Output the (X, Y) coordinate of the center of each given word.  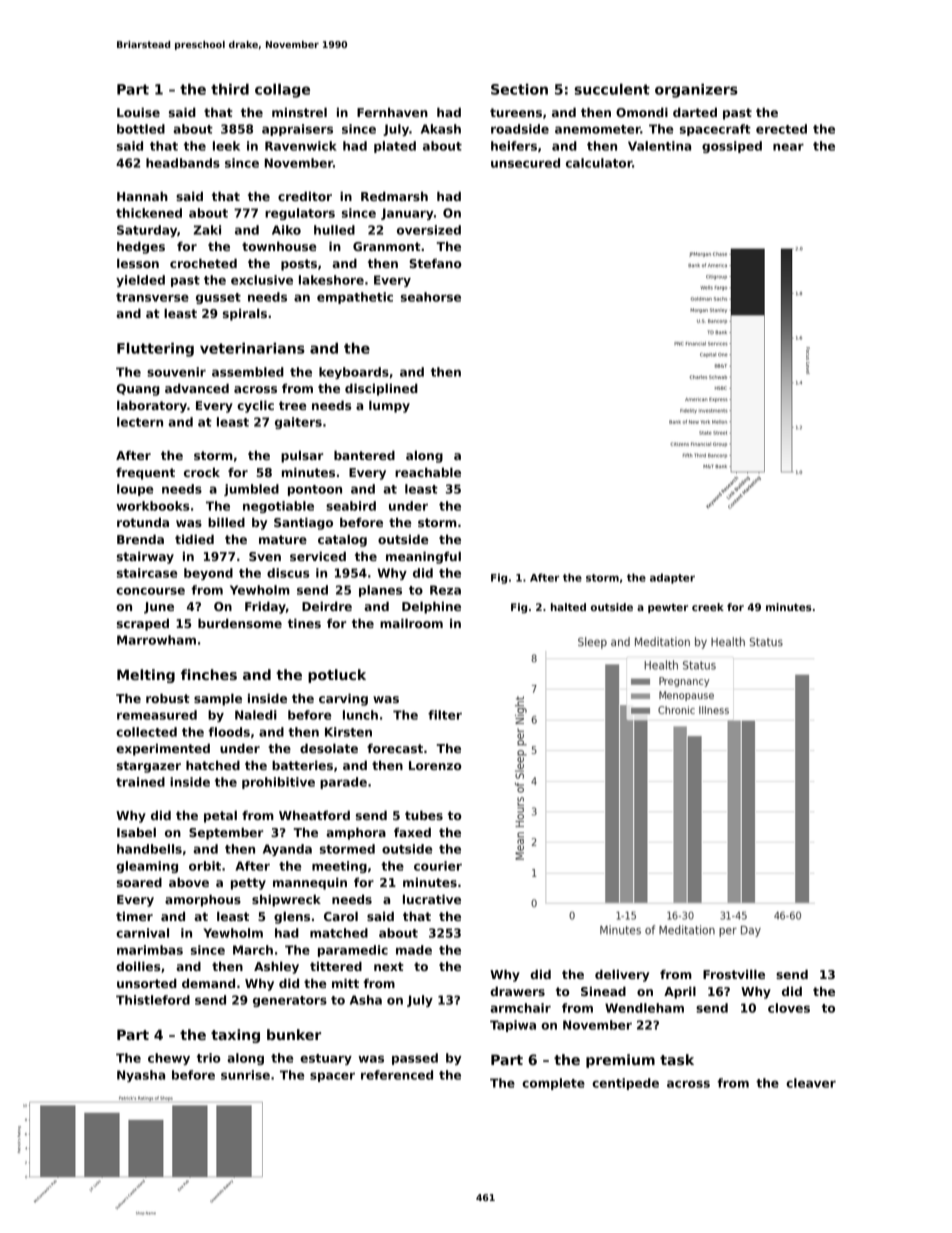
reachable (428, 472)
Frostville (734, 974)
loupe (135, 490)
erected (781, 129)
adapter (672, 578)
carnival (142, 933)
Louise (138, 112)
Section (519, 89)
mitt (345, 983)
